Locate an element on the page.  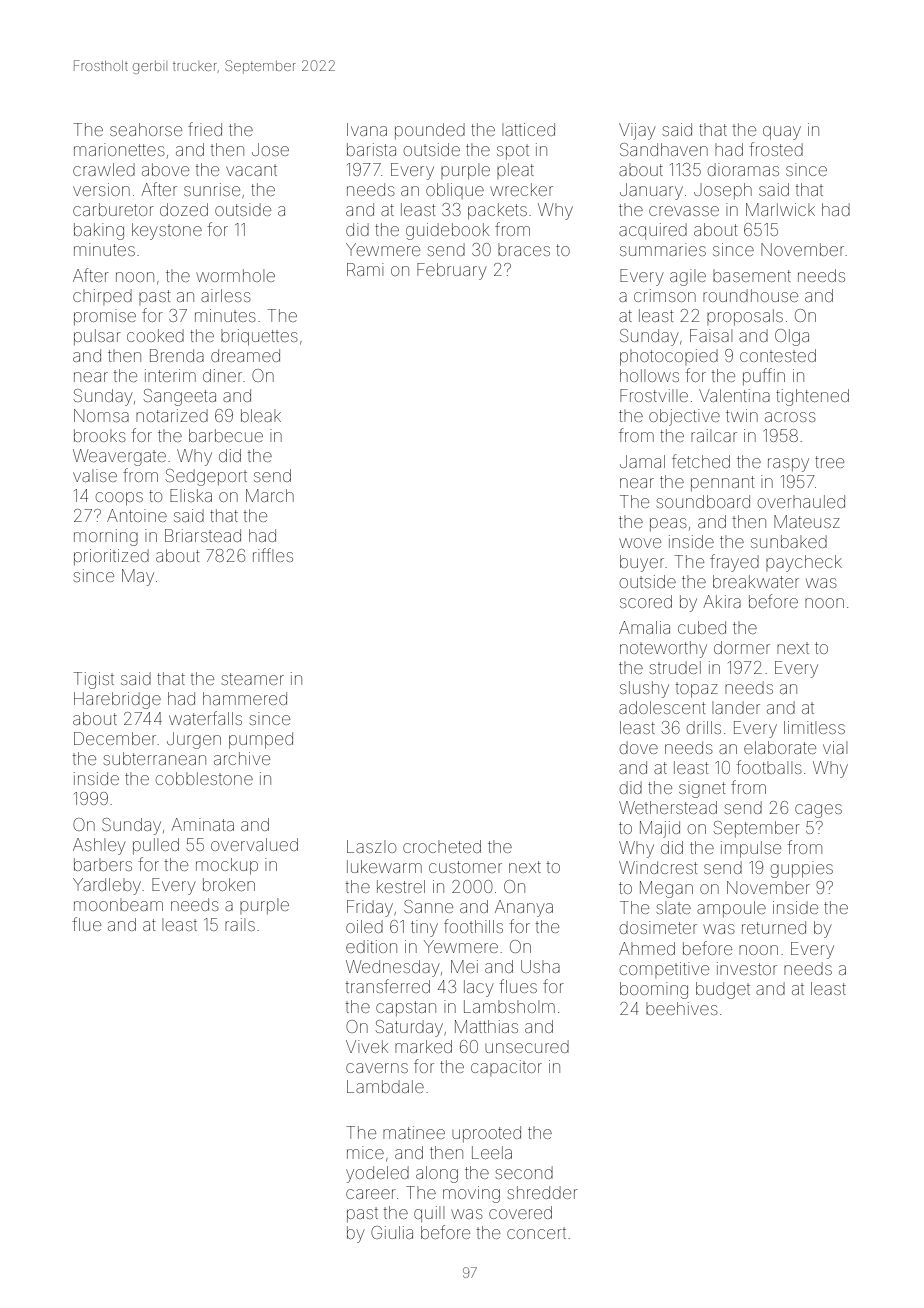
pounded is located at coordinates (430, 131).
